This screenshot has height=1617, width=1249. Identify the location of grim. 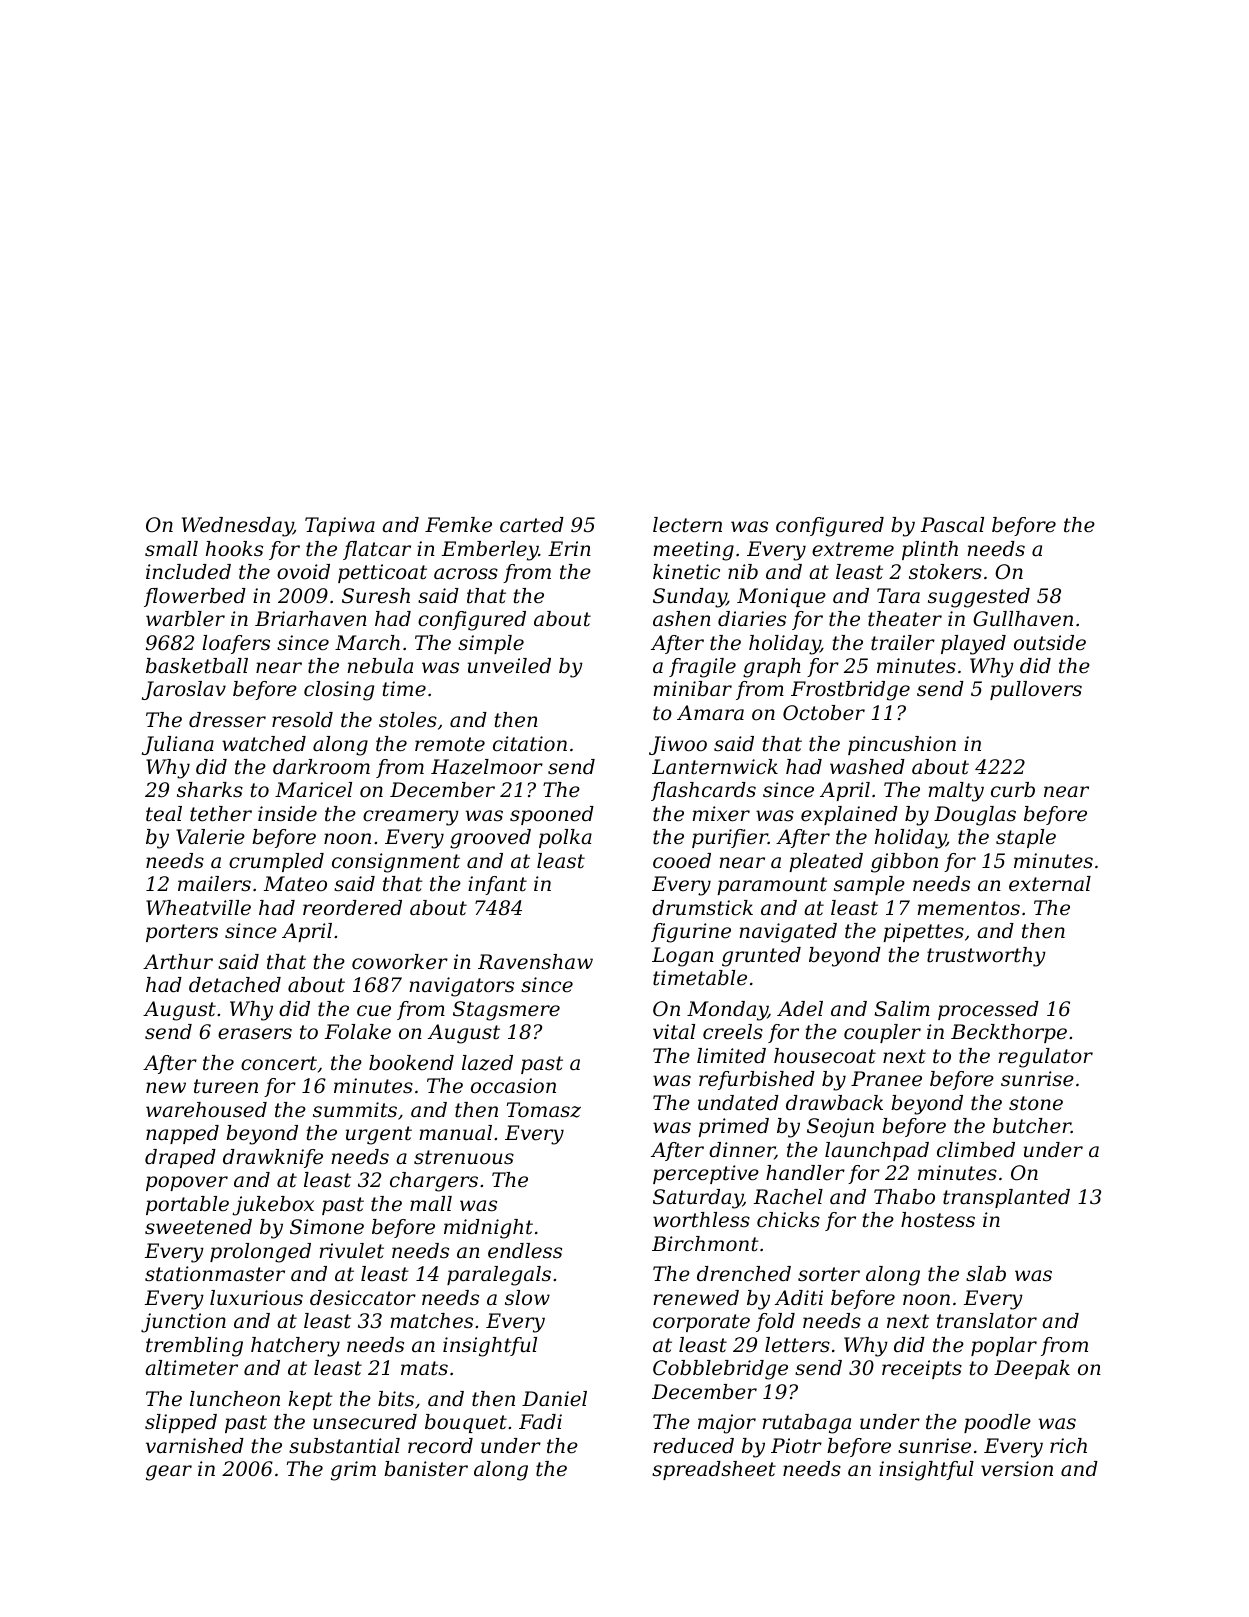
(353, 1471).
